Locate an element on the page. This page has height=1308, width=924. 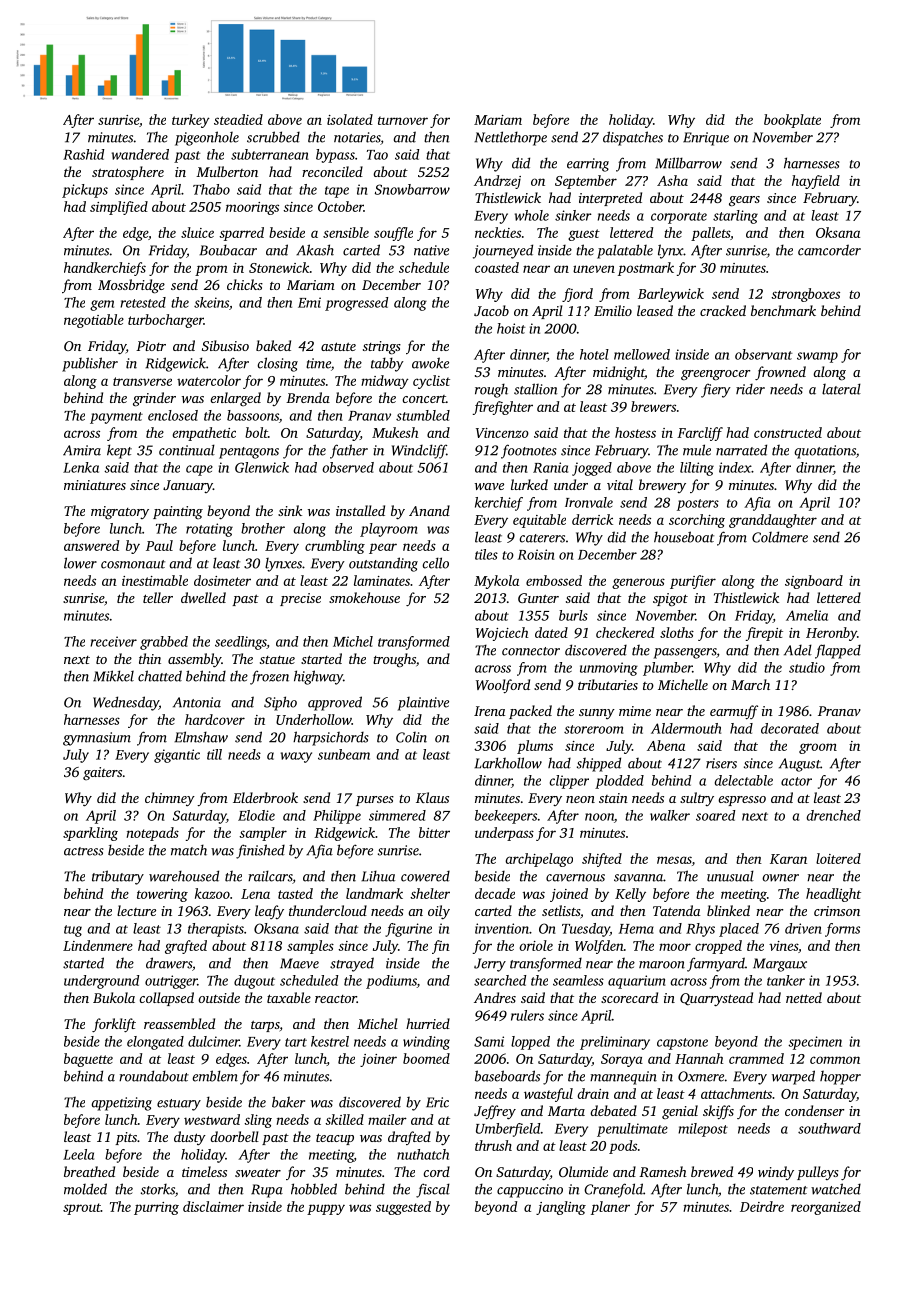
packed is located at coordinates (530, 712).
